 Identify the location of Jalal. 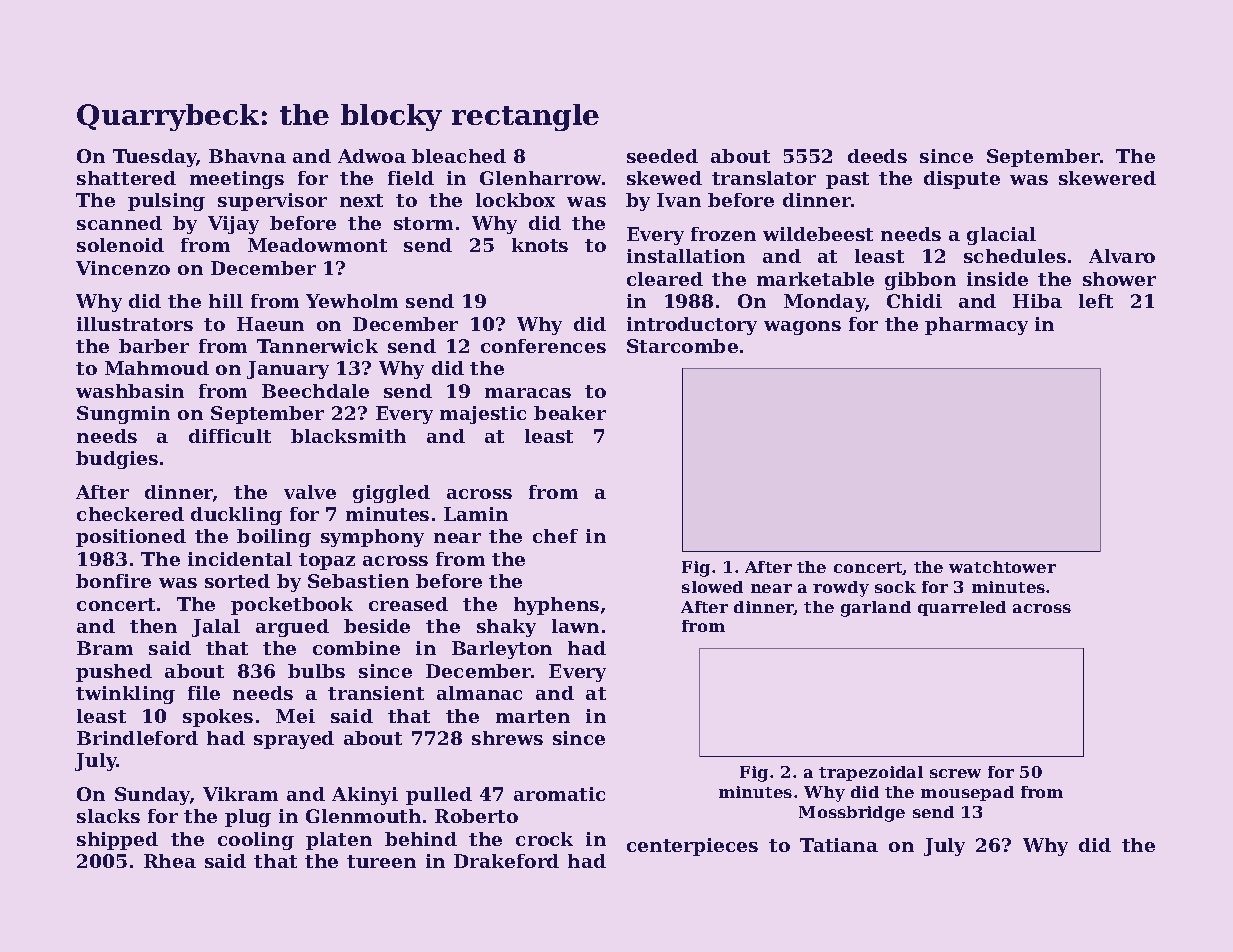
(216, 628).
